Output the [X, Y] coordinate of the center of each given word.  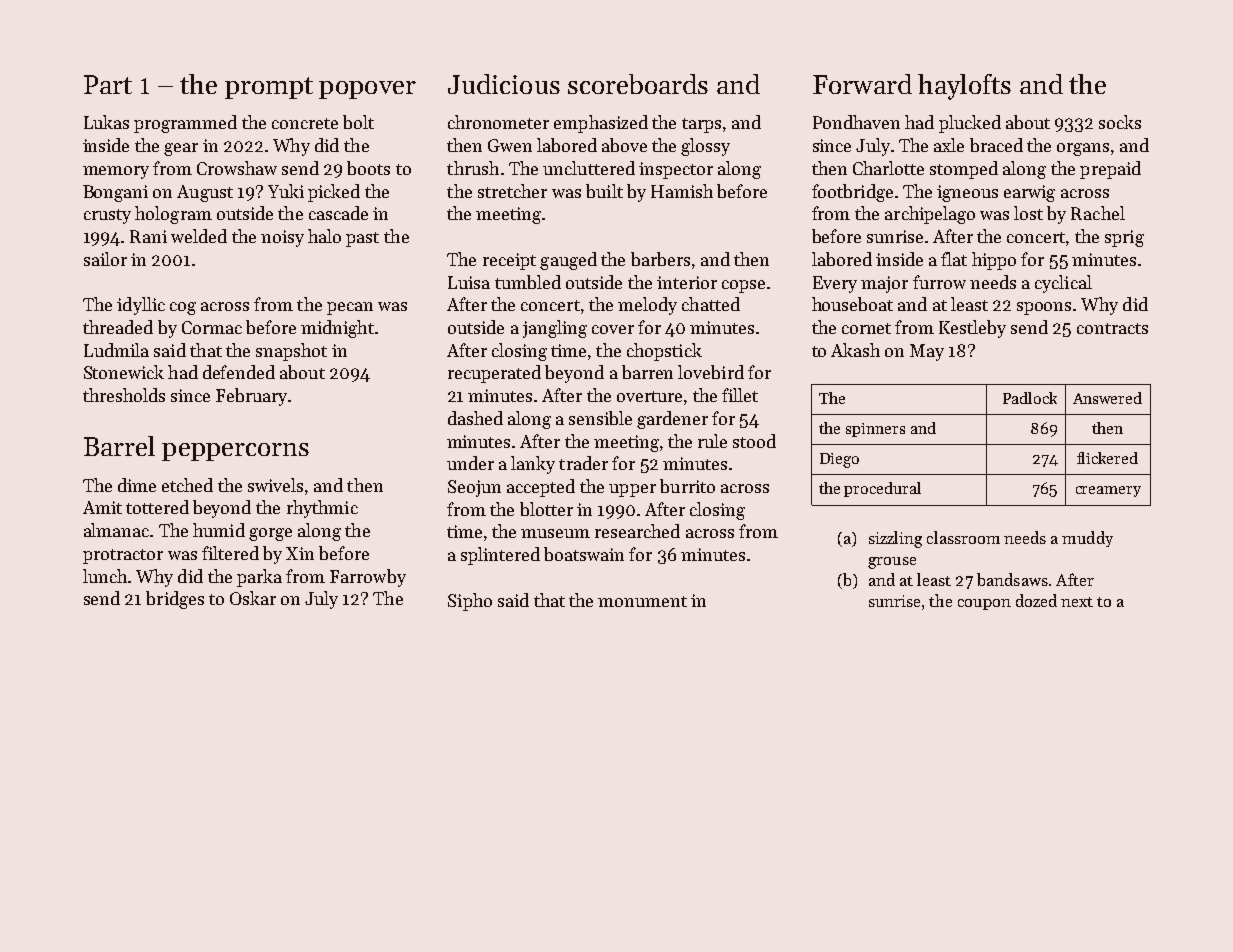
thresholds [124, 395]
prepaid [1110, 170]
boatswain [584, 554]
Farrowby [368, 578]
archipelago [930, 215]
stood [754, 441]
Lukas [106, 122]
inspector [676, 170]
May [927, 352]
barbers [660, 259]
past [362, 239]
